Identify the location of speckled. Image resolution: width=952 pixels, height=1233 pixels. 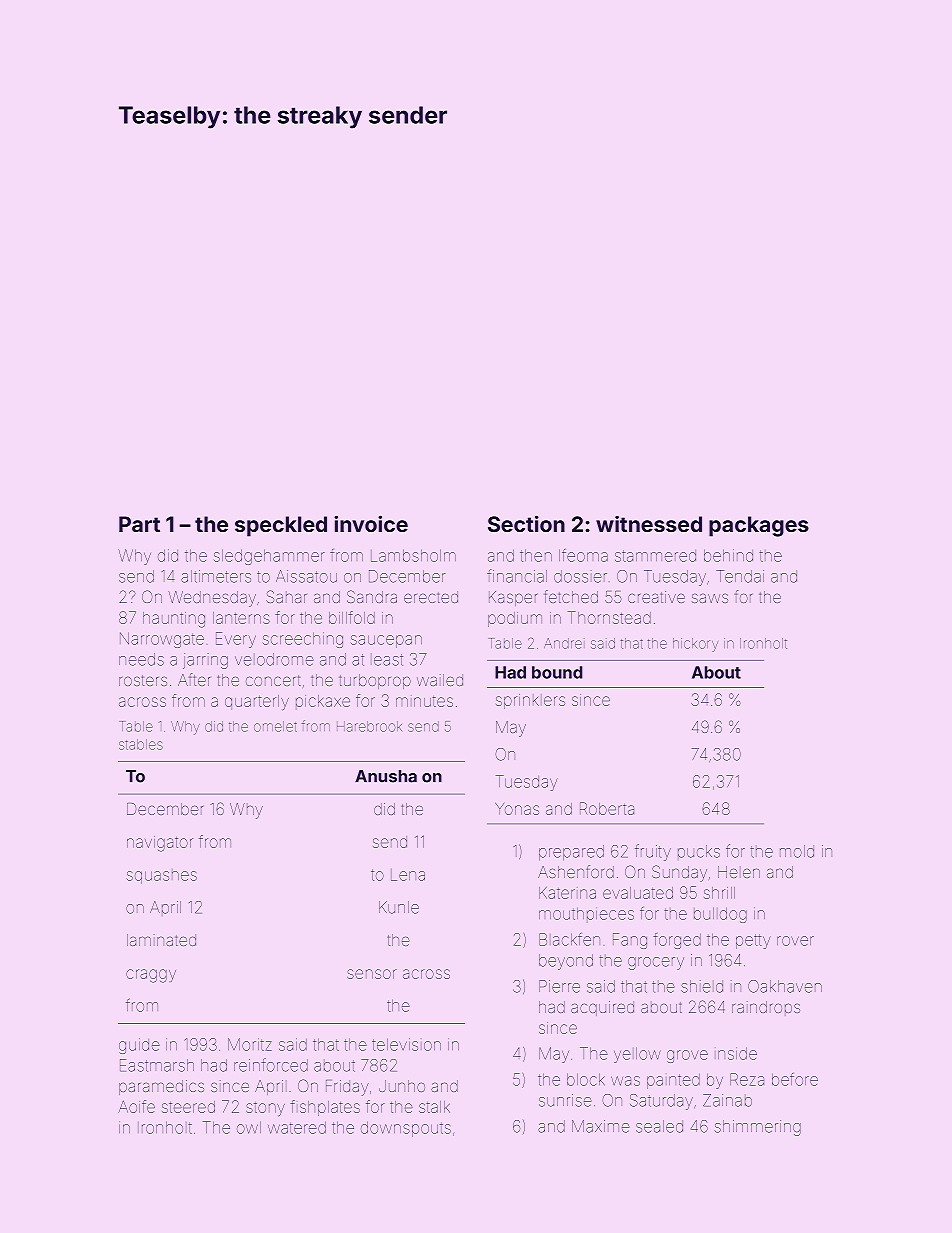
(281, 526).
